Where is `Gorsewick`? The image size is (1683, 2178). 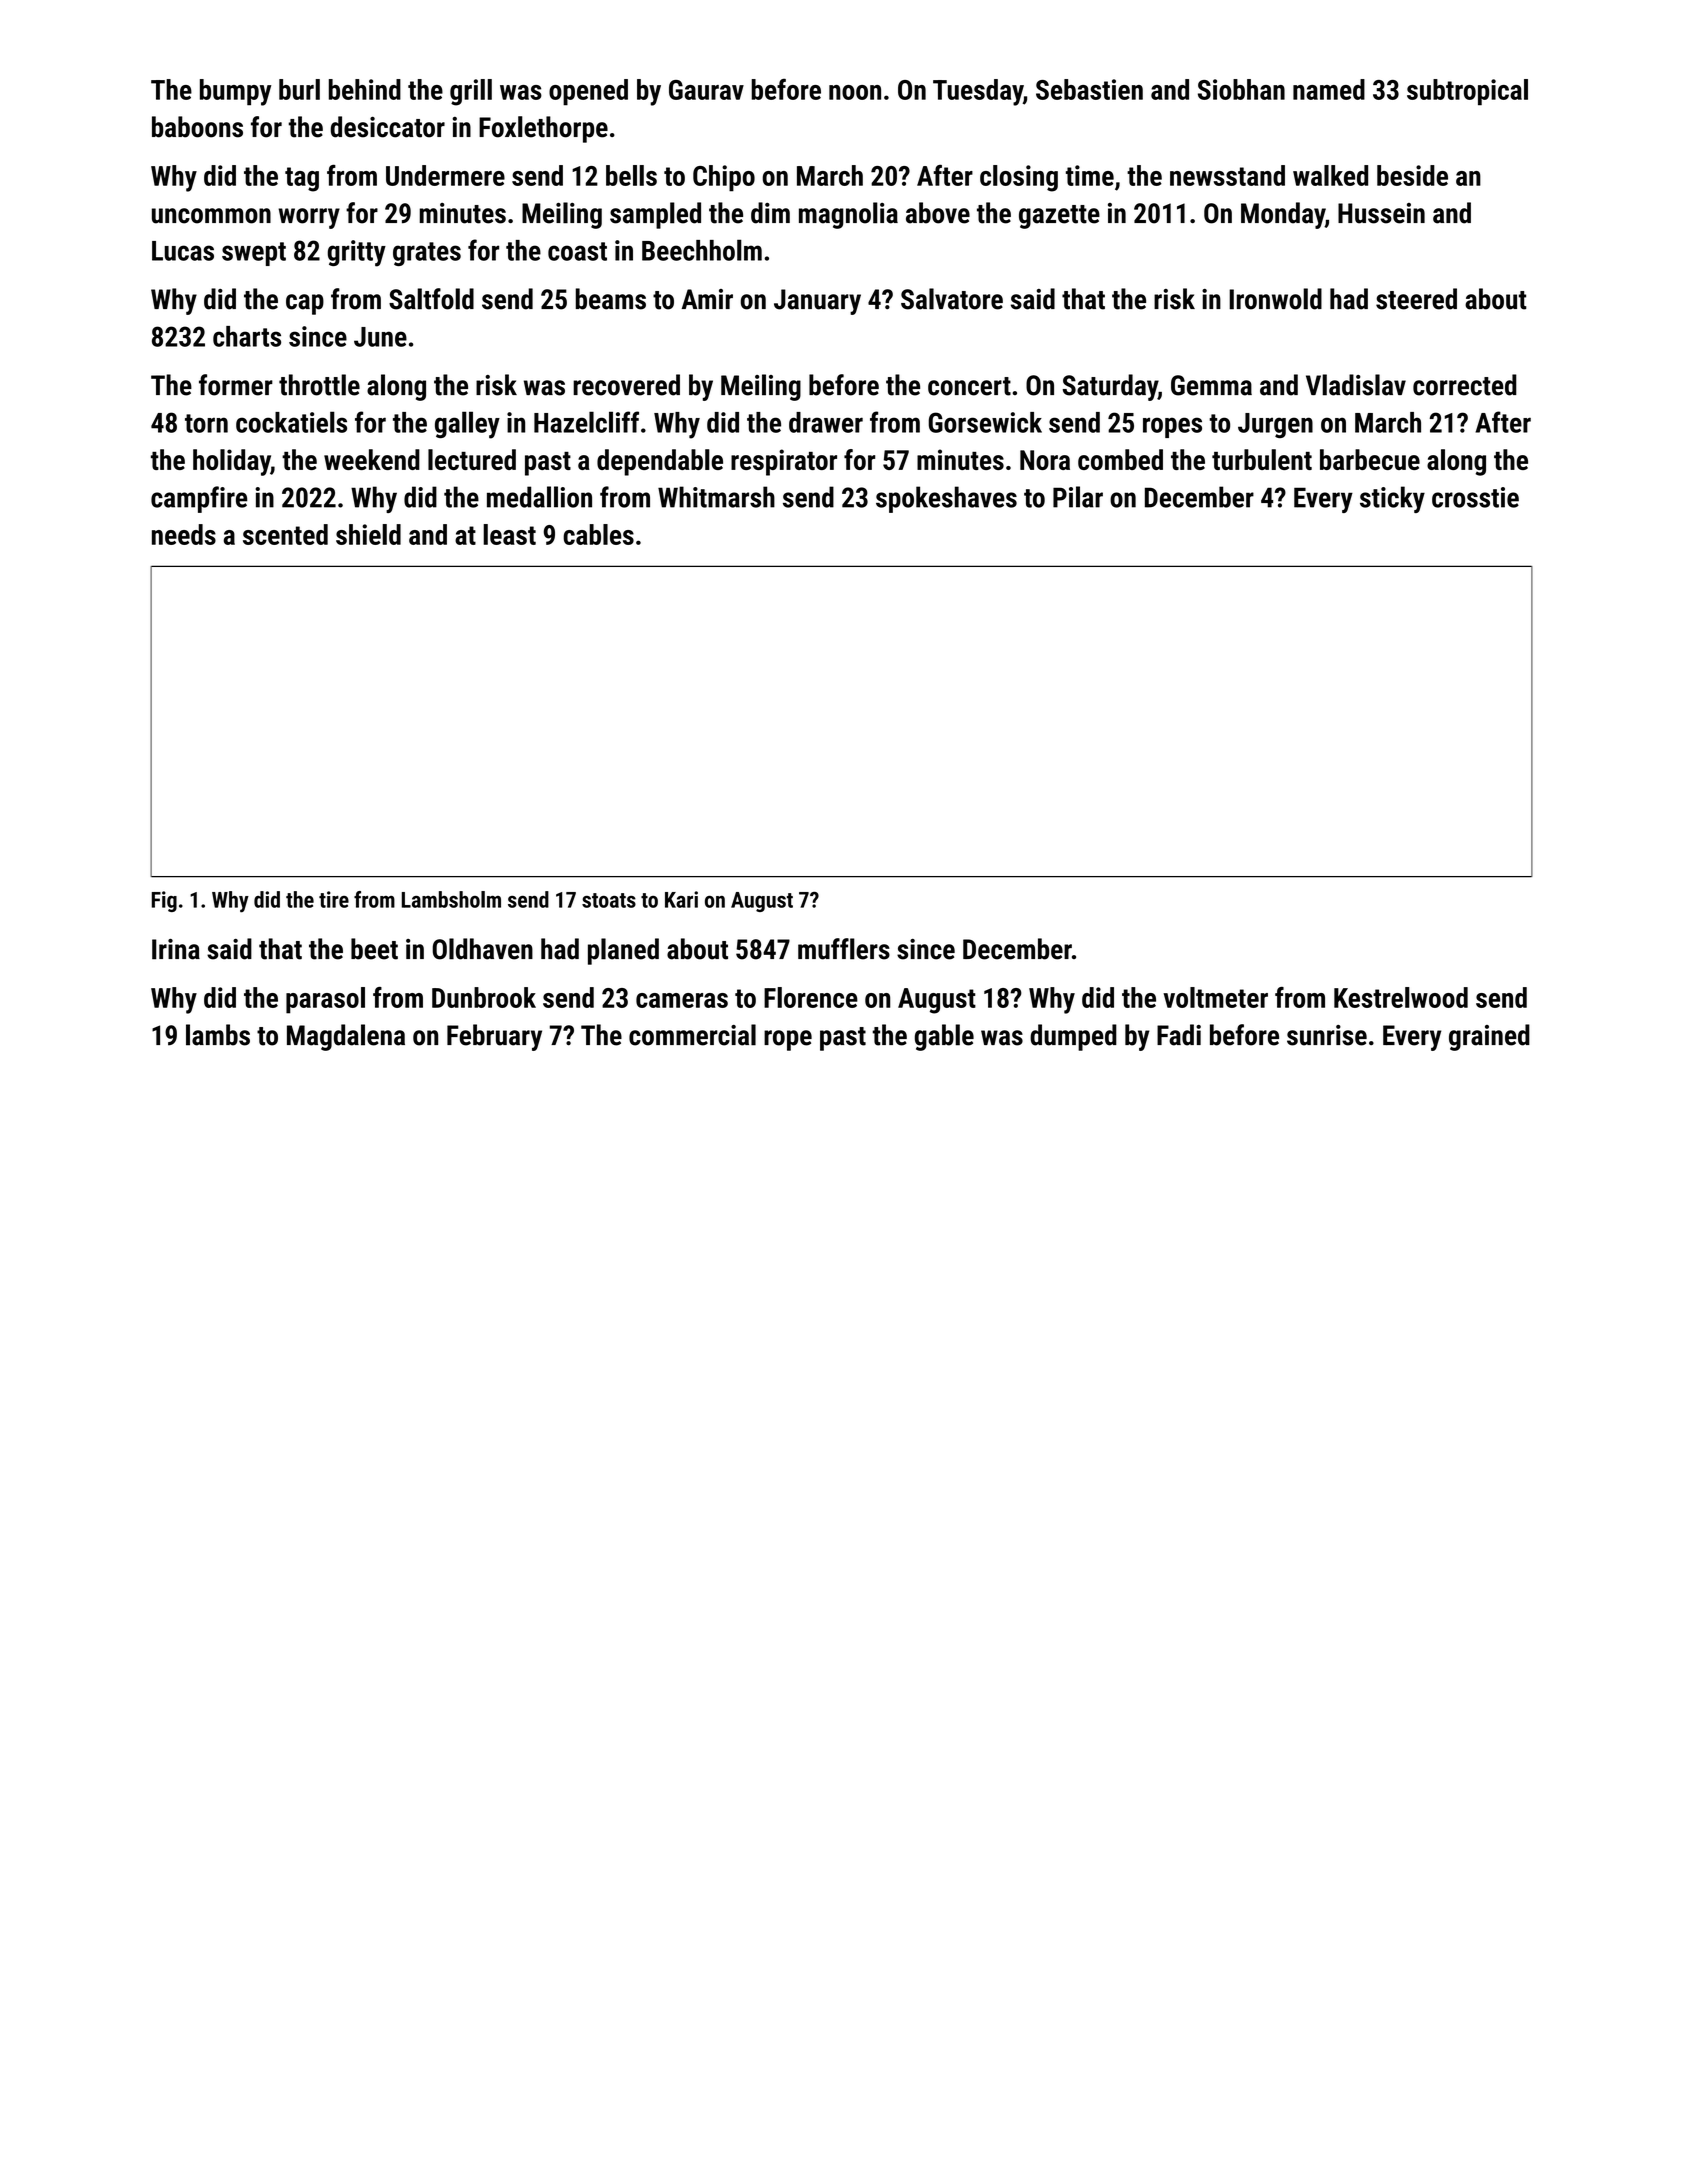
Gorsewick is located at coordinates (985, 422).
